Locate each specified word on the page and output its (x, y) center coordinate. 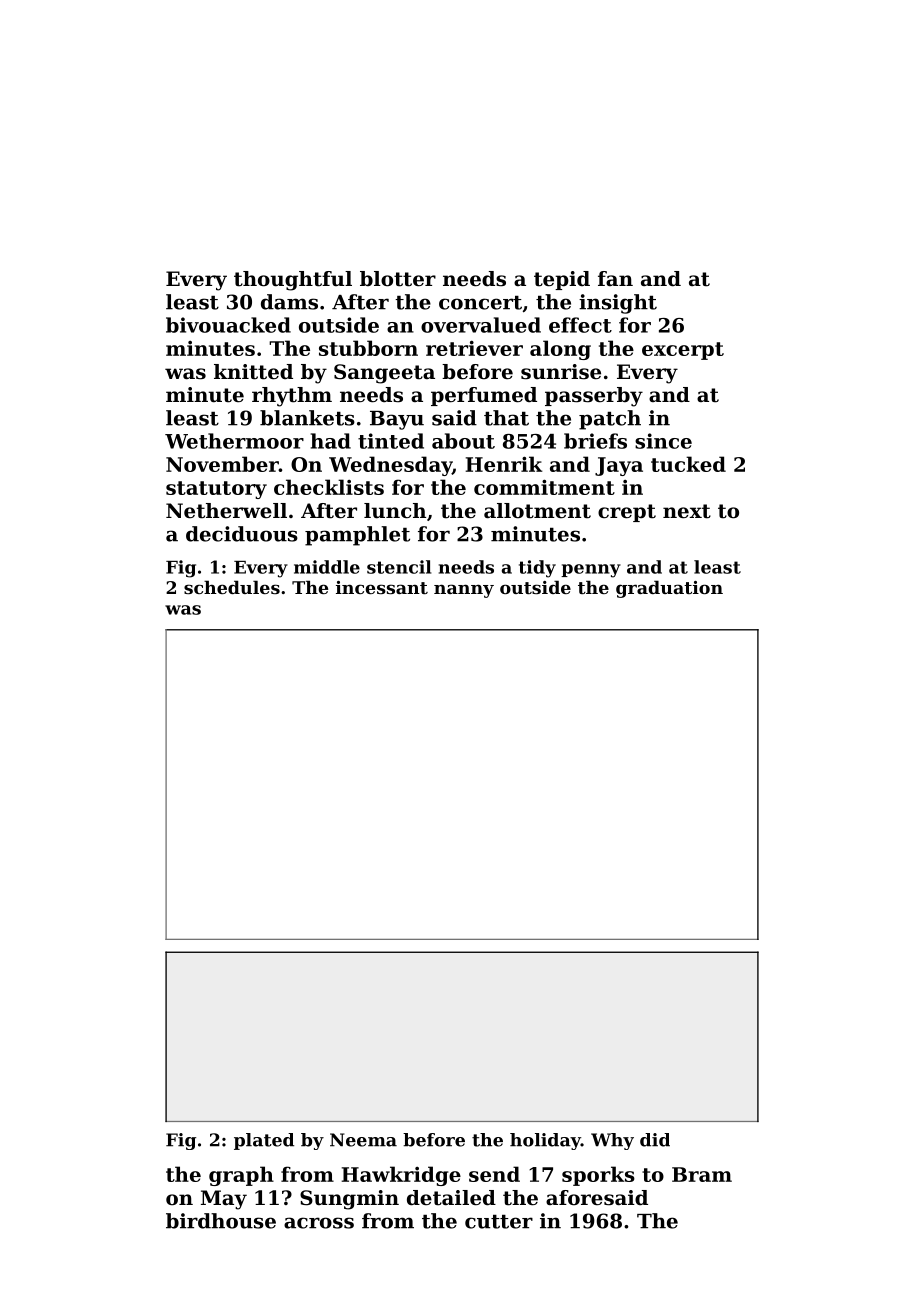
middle (327, 567)
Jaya (619, 466)
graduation (669, 589)
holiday (545, 1141)
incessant (382, 587)
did (655, 1140)
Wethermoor (234, 441)
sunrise (561, 372)
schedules (232, 587)
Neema (363, 1140)
